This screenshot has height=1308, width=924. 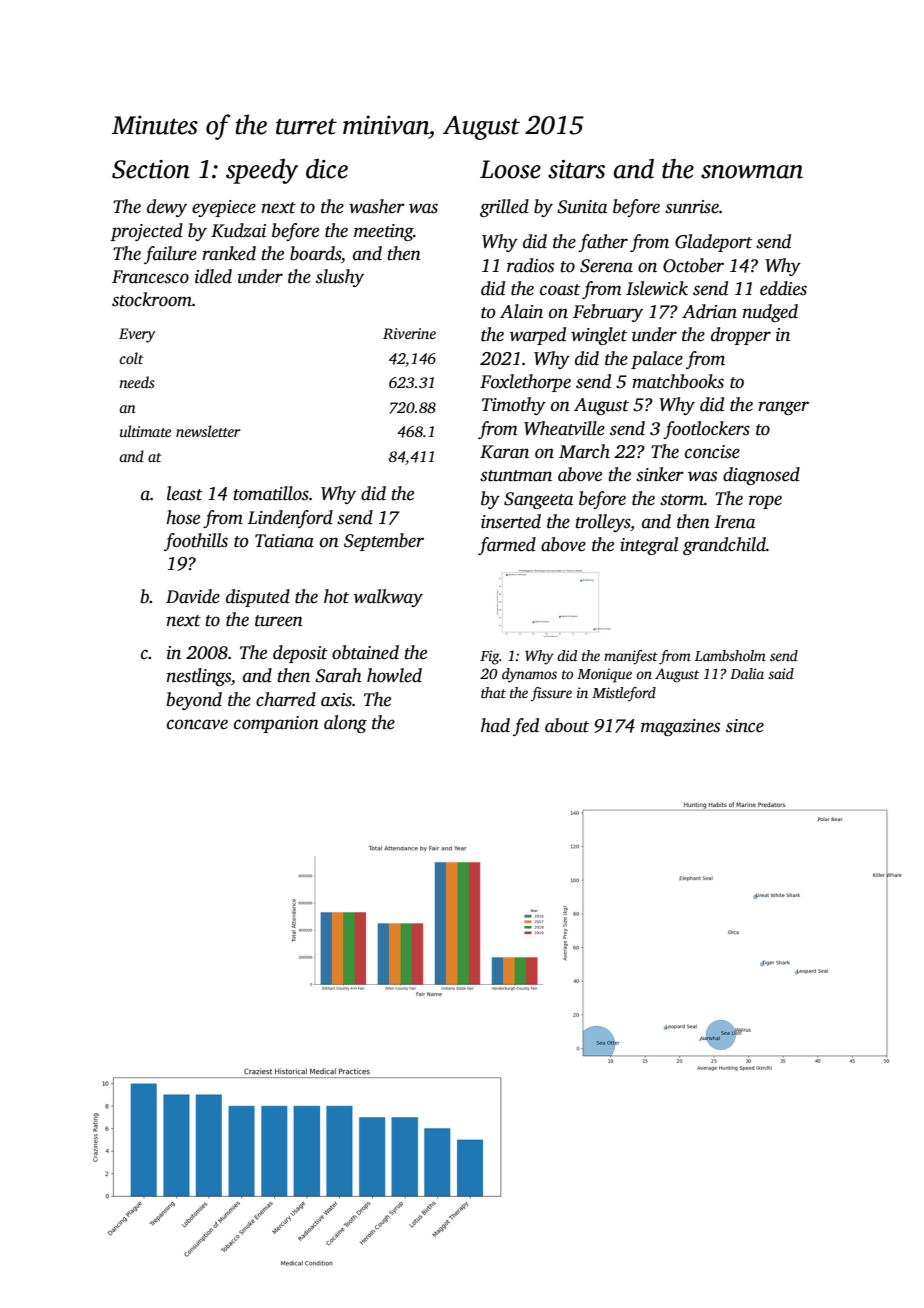 What do you see at coordinates (284, 541) in the screenshot?
I see `Tatiana` at bounding box center [284, 541].
